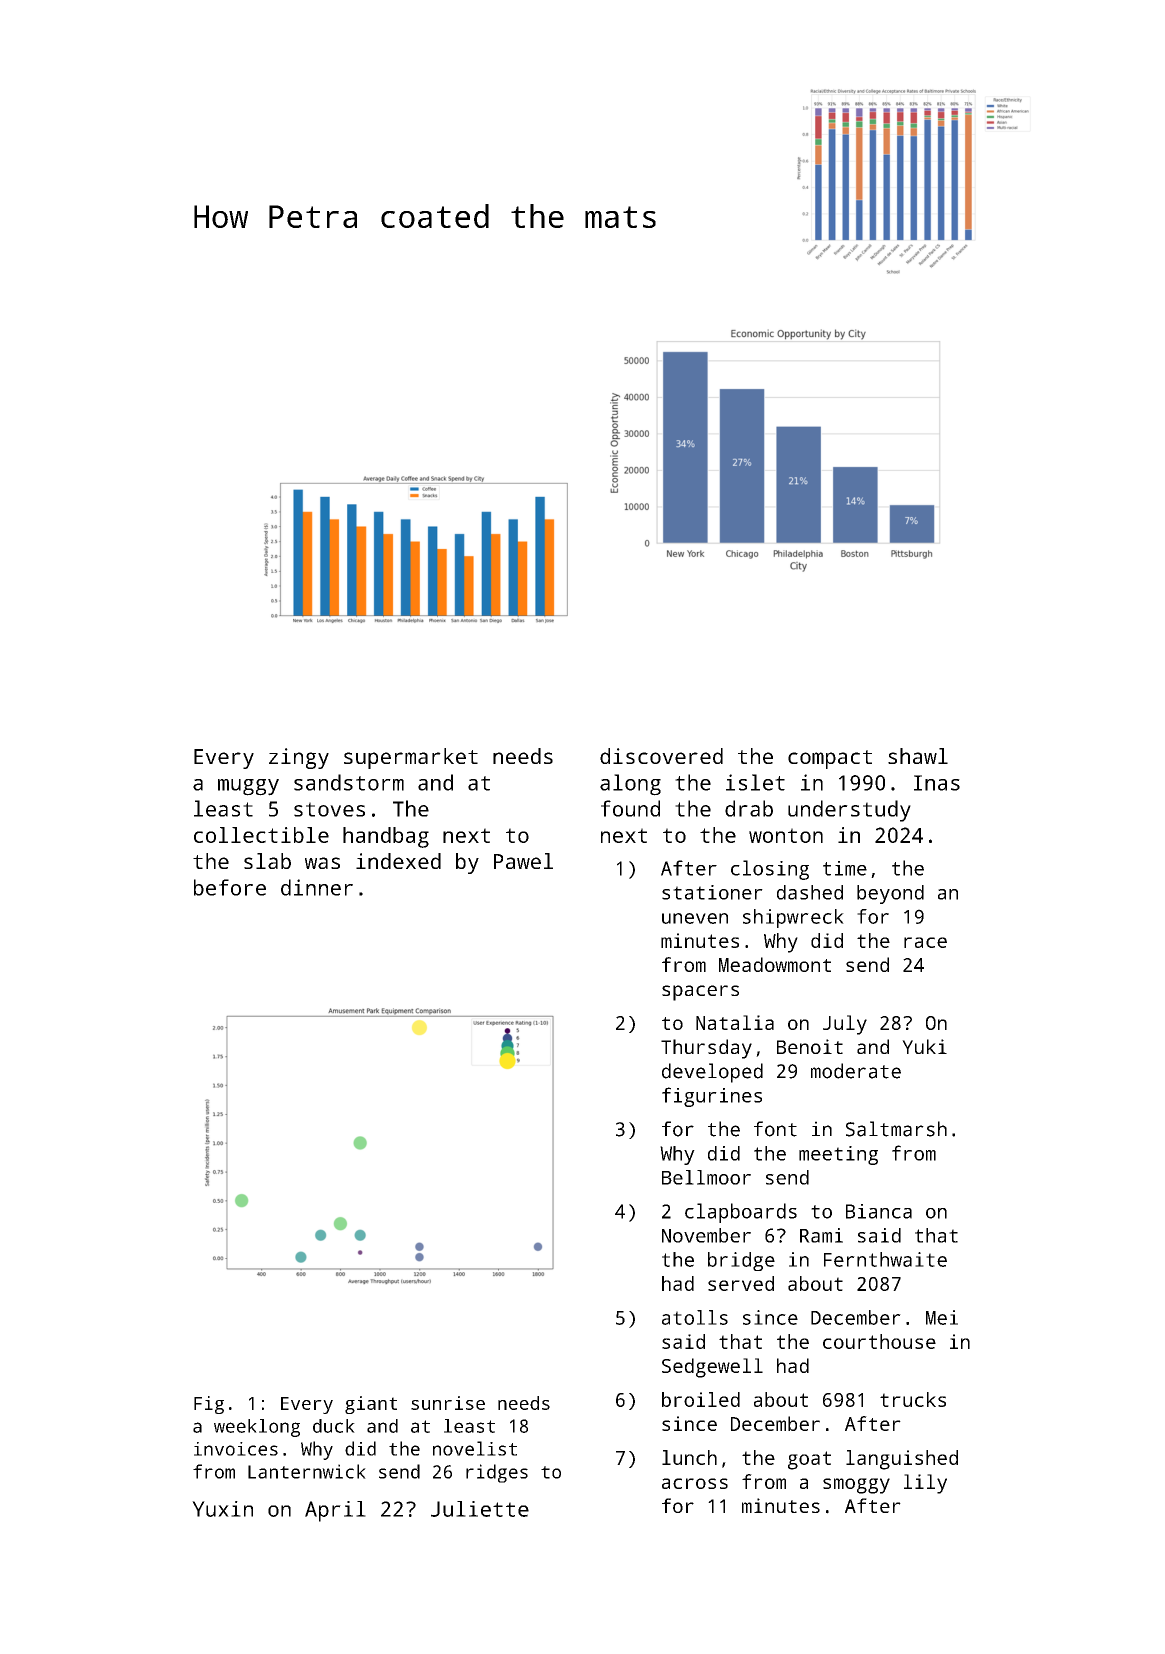 This screenshot has height=1654, width=1165. What do you see at coordinates (230, 887) in the screenshot?
I see `before` at bounding box center [230, 887].
